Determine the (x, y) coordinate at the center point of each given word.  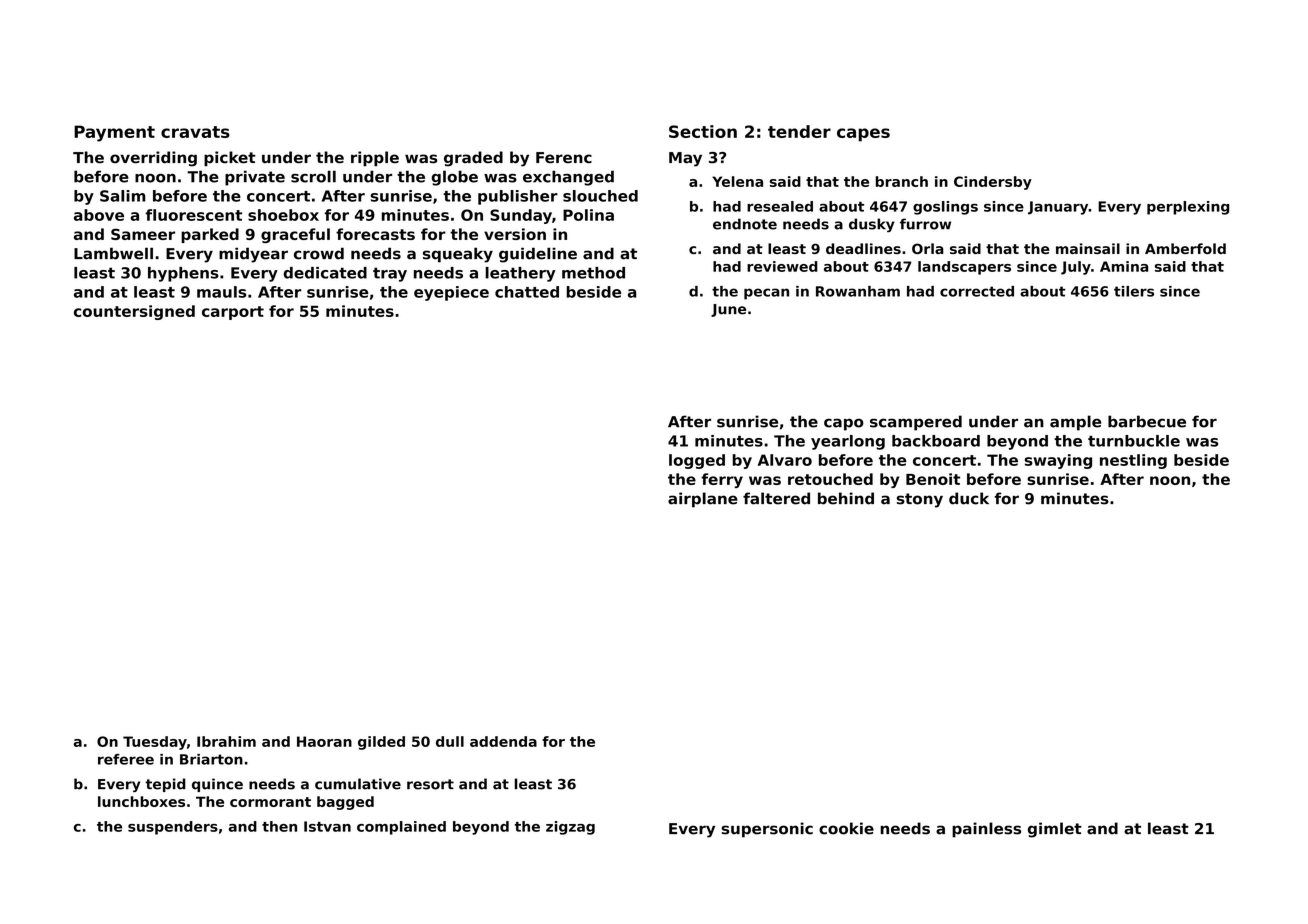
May (685, 159)
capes (863, 135)
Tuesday (155, 743)
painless (986, 830)
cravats (195, 132)
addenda (503, 741)
